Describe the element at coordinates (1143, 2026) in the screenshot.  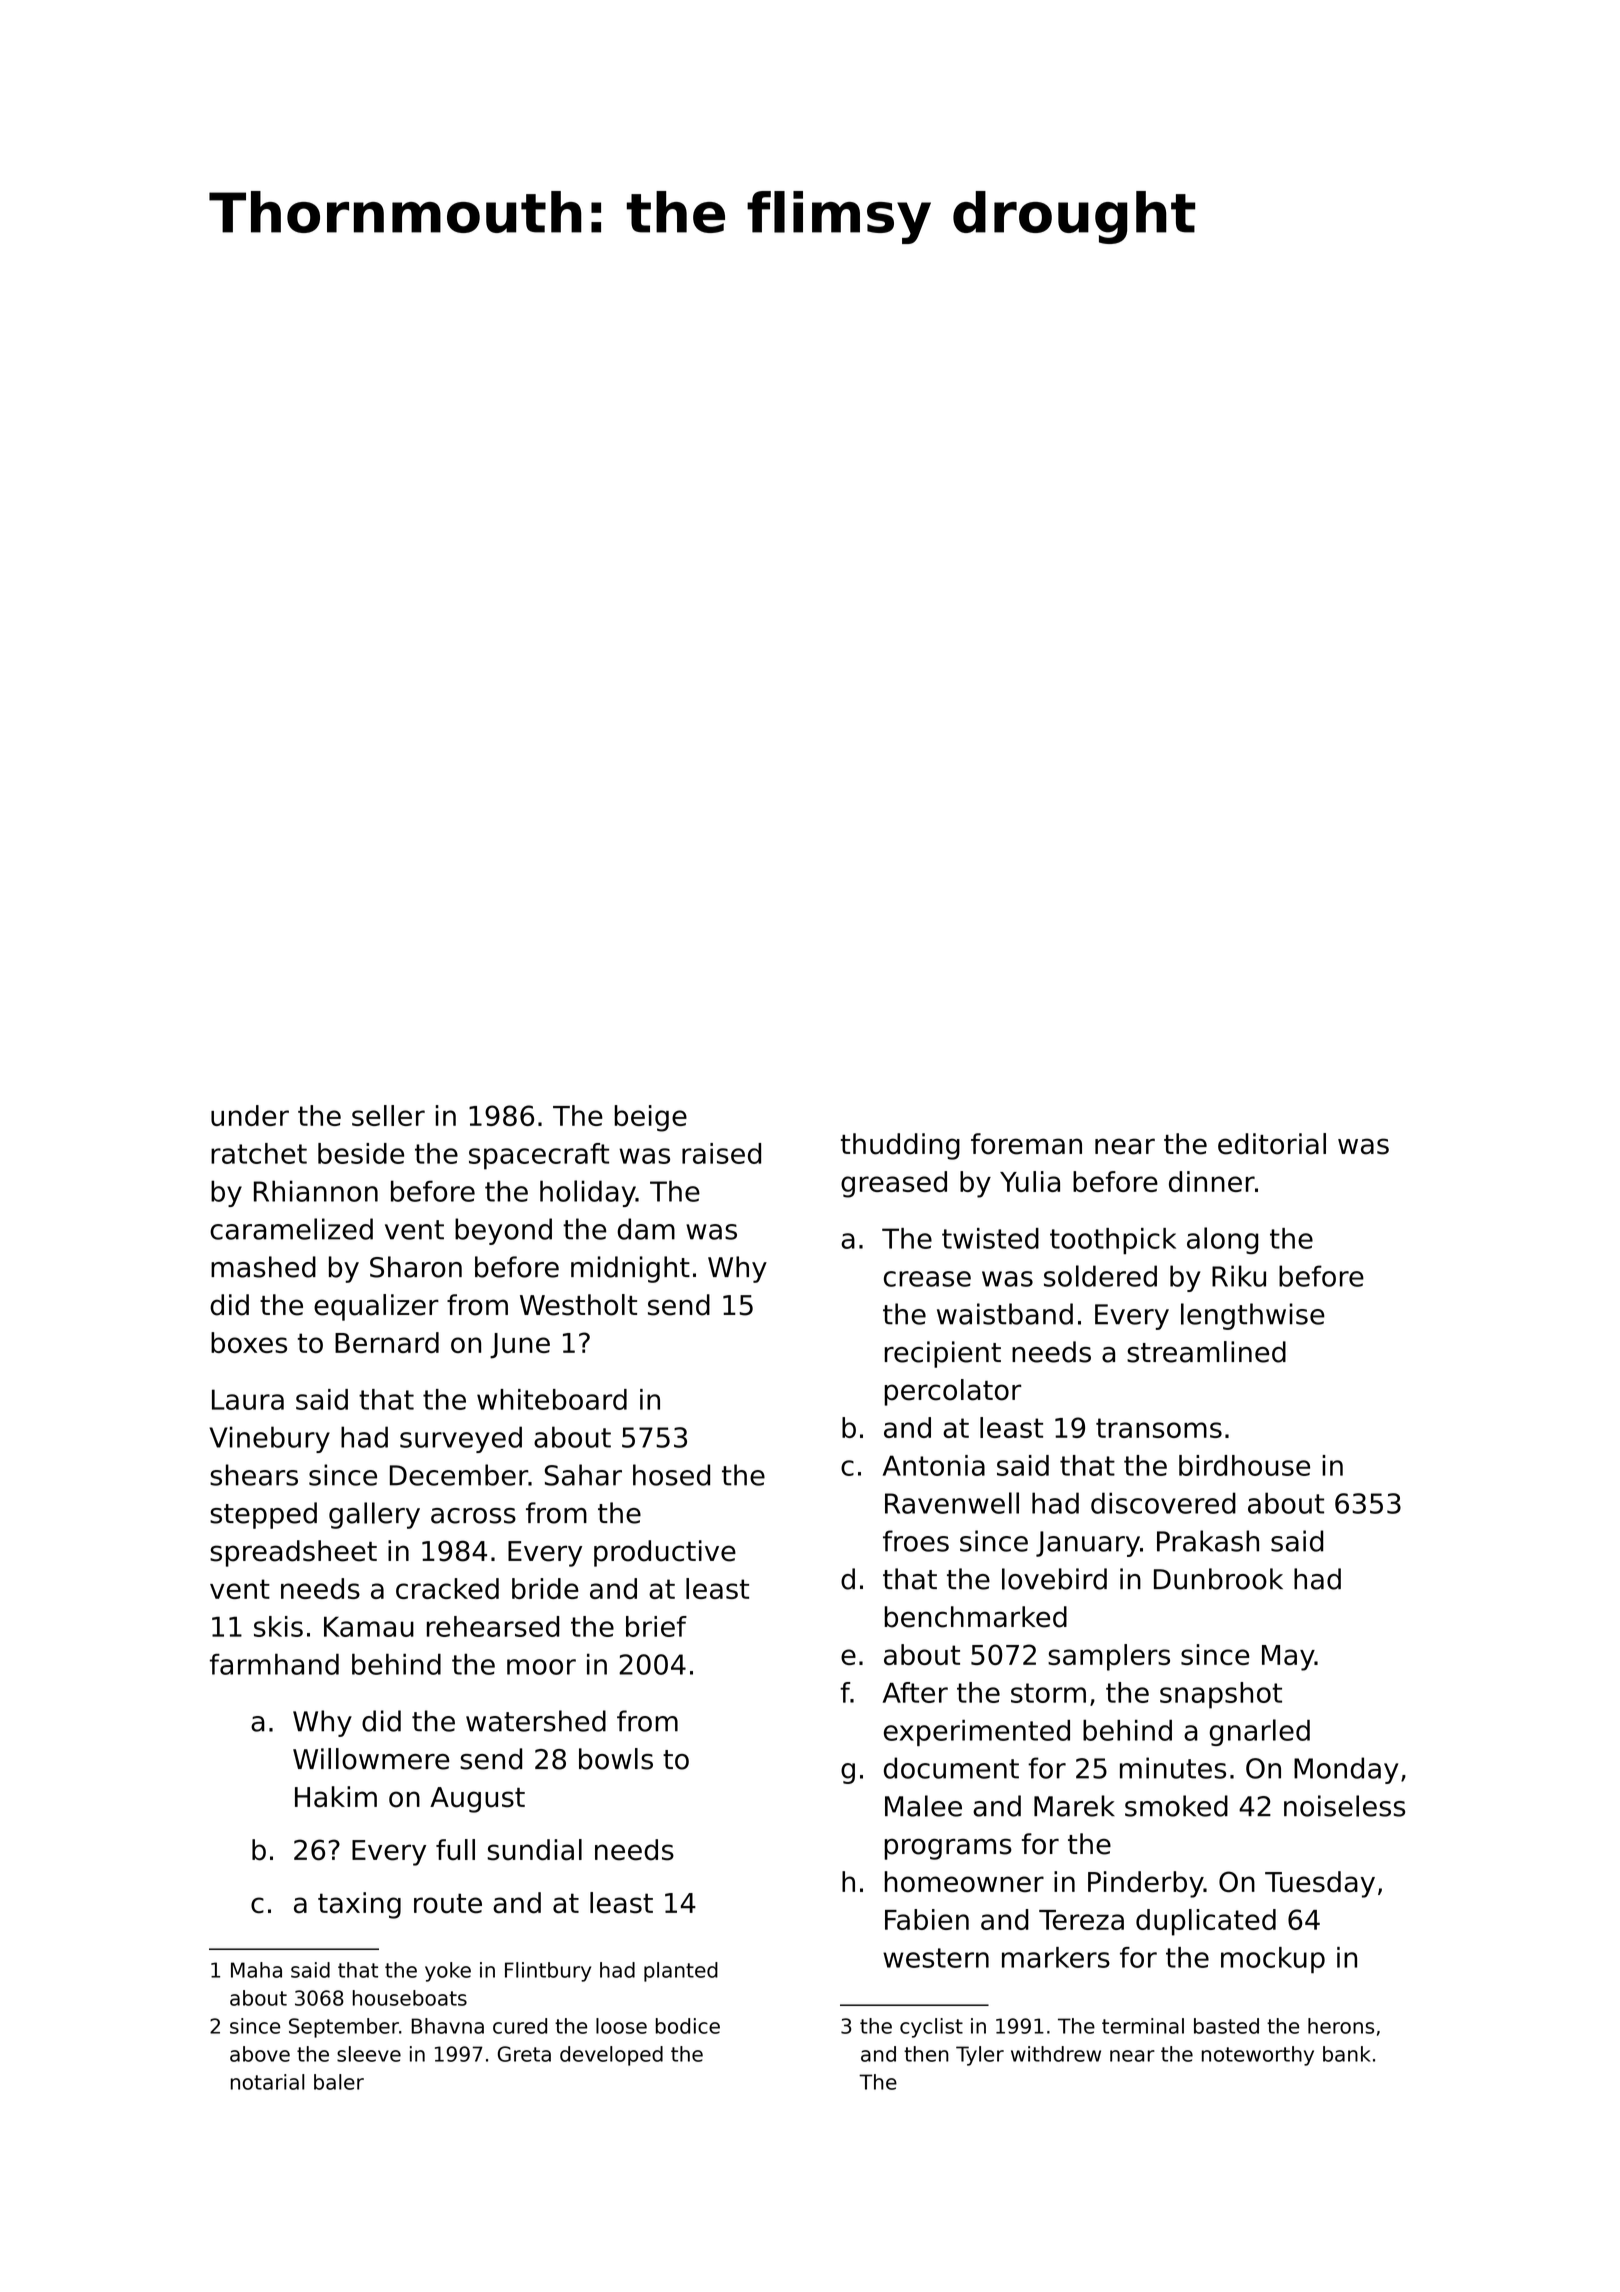
I see `terminal` at that location.
